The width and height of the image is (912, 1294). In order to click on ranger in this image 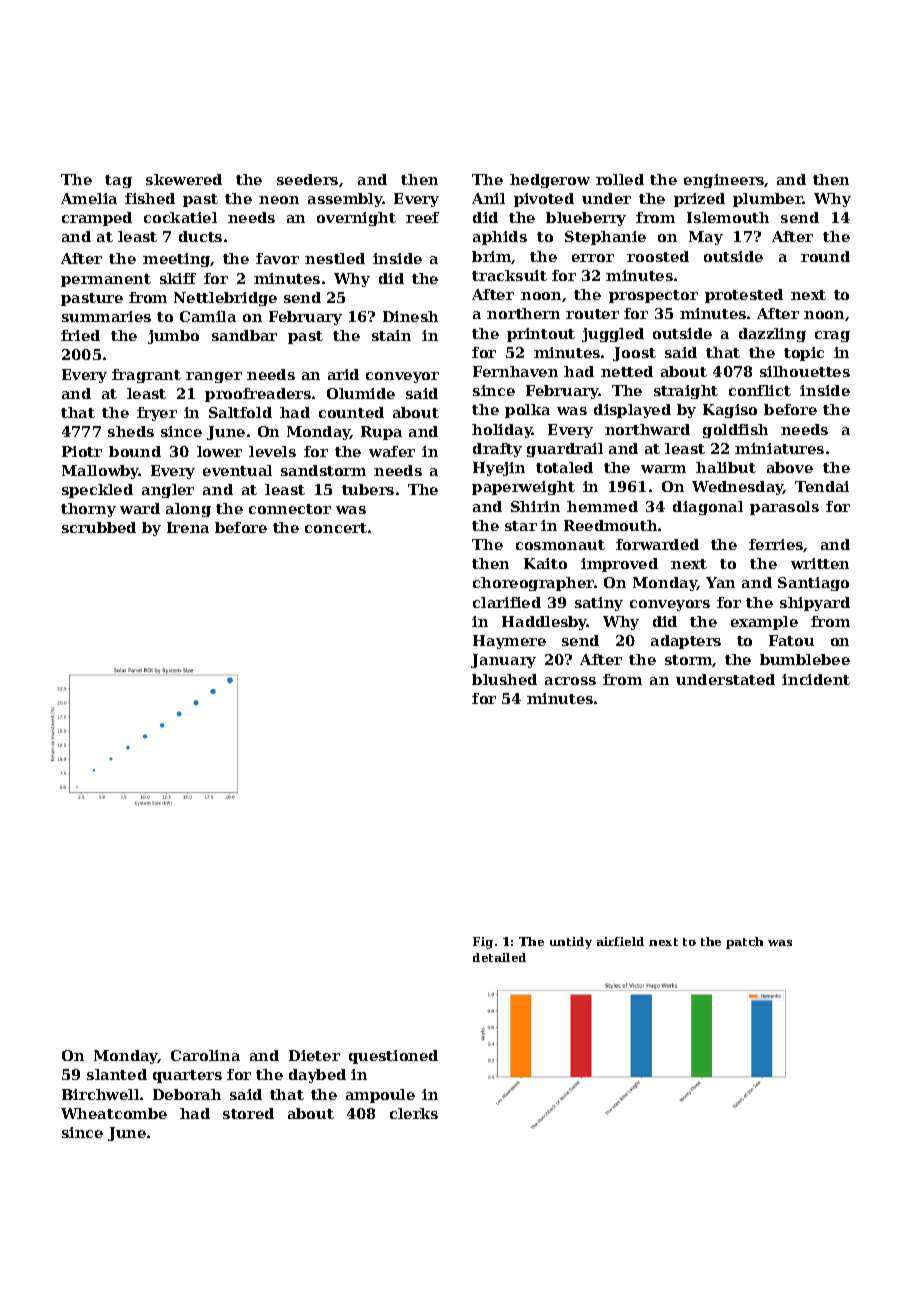, I will do `click(214, 377)`.
